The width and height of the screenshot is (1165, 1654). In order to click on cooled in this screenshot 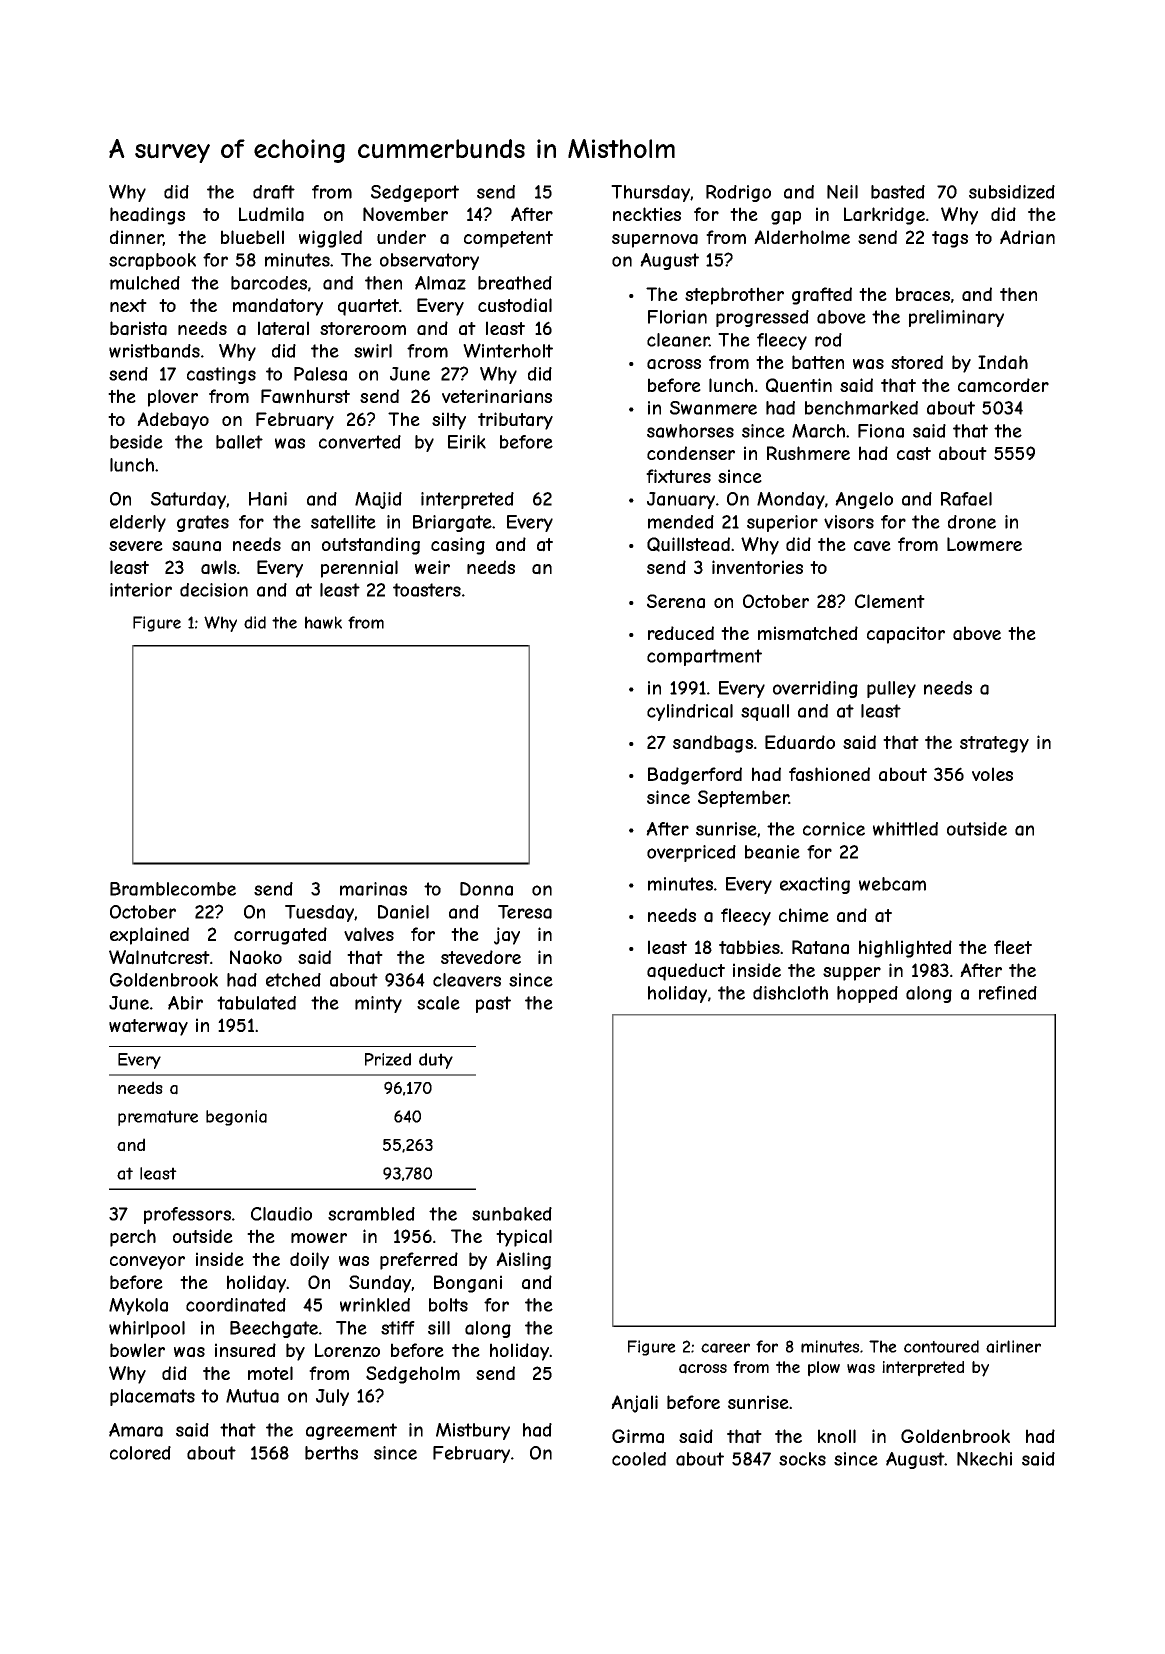, I will do `click(639, 1459)`.
